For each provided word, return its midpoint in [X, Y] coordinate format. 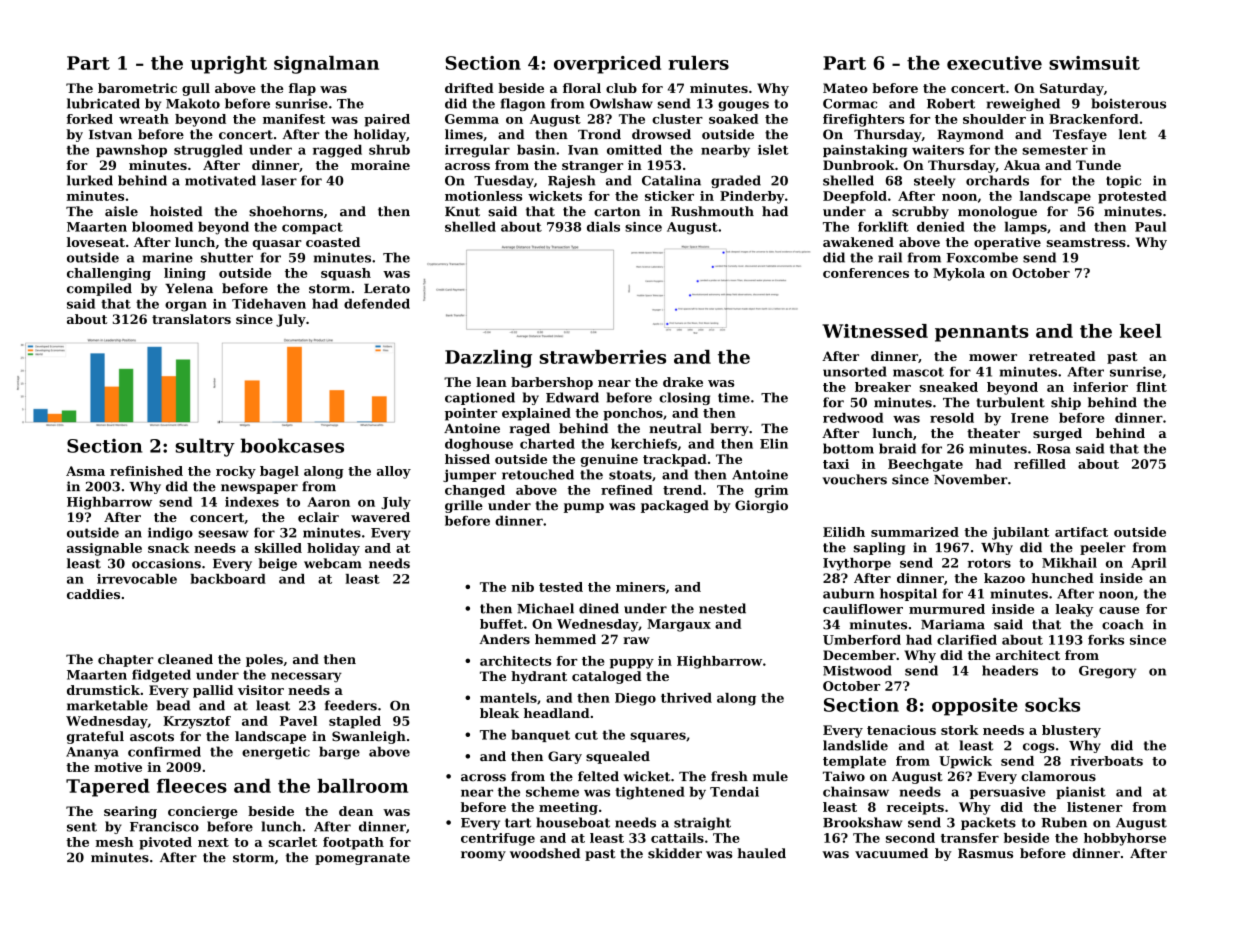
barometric [137, 88]
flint [1151, 387]
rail [890, 257]
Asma [85, 471]
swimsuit [1094, 63]
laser [279, 180]
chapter [126, 660]
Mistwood [857, 670]
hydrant [539, 677]
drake [683, 382]
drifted [469, 88]
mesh [114, 842]
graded [736, 181]
